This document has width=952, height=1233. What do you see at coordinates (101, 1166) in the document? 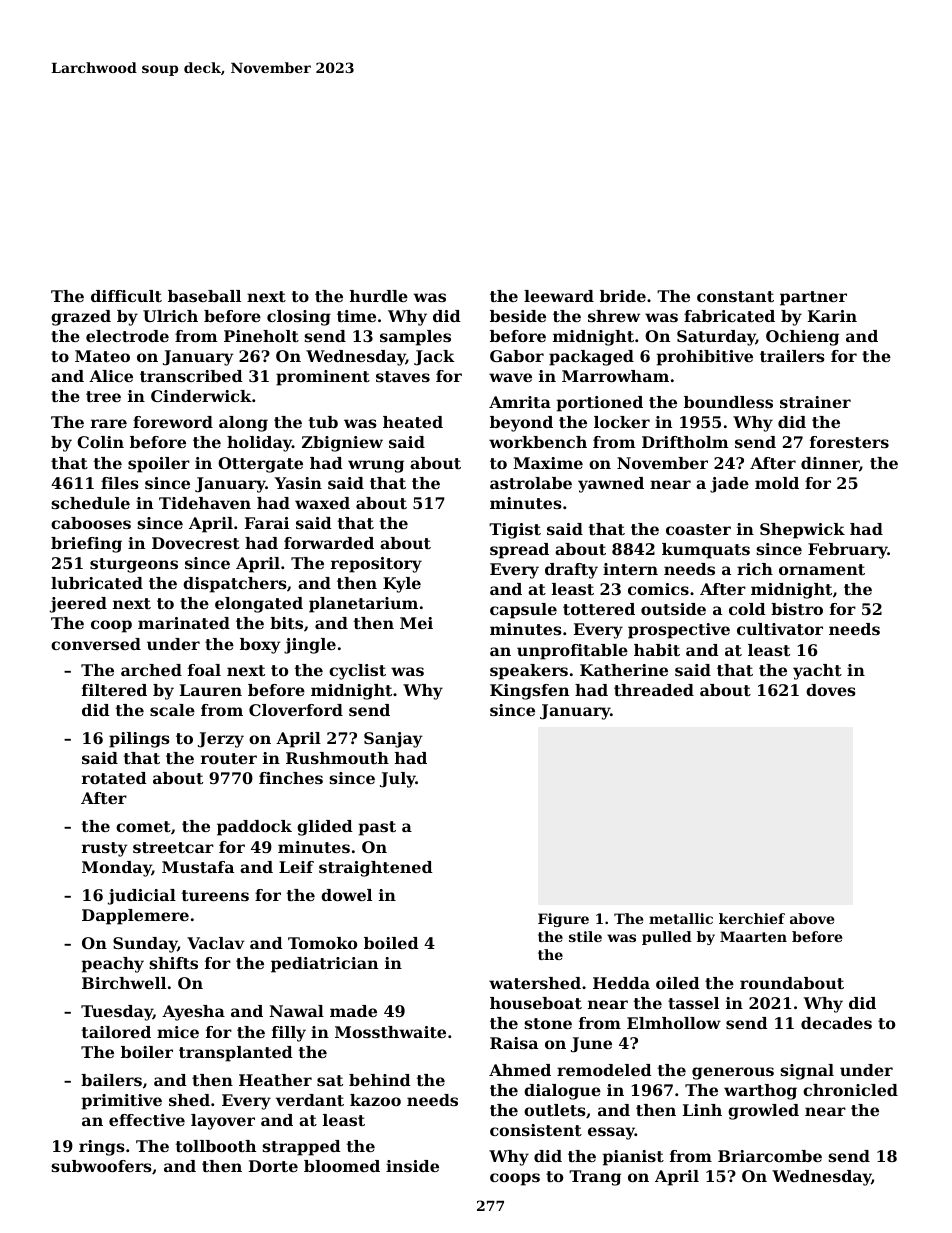
I see `subwoofers` at bounding box center [101, 1166].
